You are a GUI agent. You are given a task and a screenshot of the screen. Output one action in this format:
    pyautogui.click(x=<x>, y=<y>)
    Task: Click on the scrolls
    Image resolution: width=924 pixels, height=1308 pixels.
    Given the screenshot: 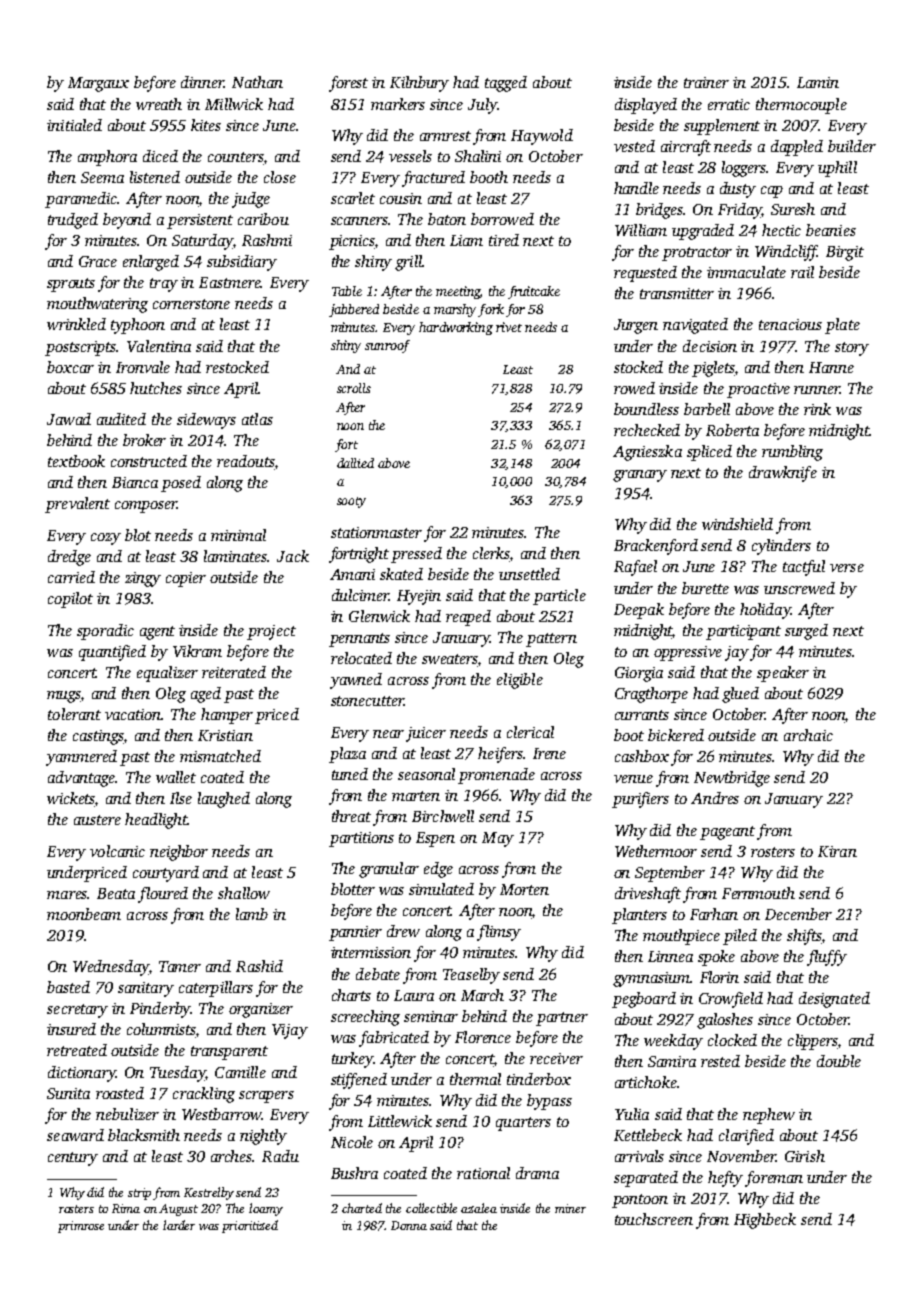 What is the action you would take?
    pyautogui.click(x=354, y=388)
